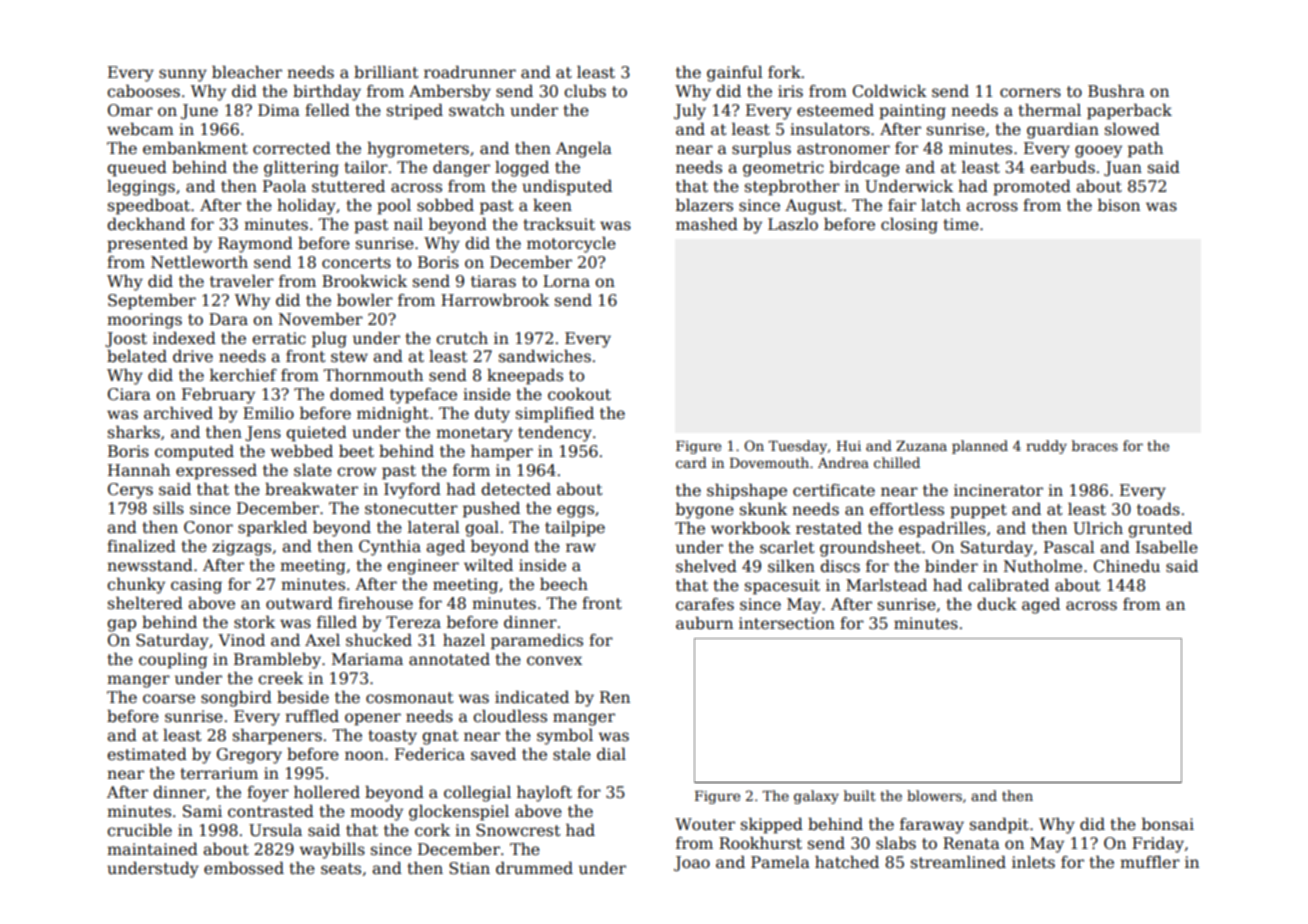  I want to click on computed, so click(194, 453).
